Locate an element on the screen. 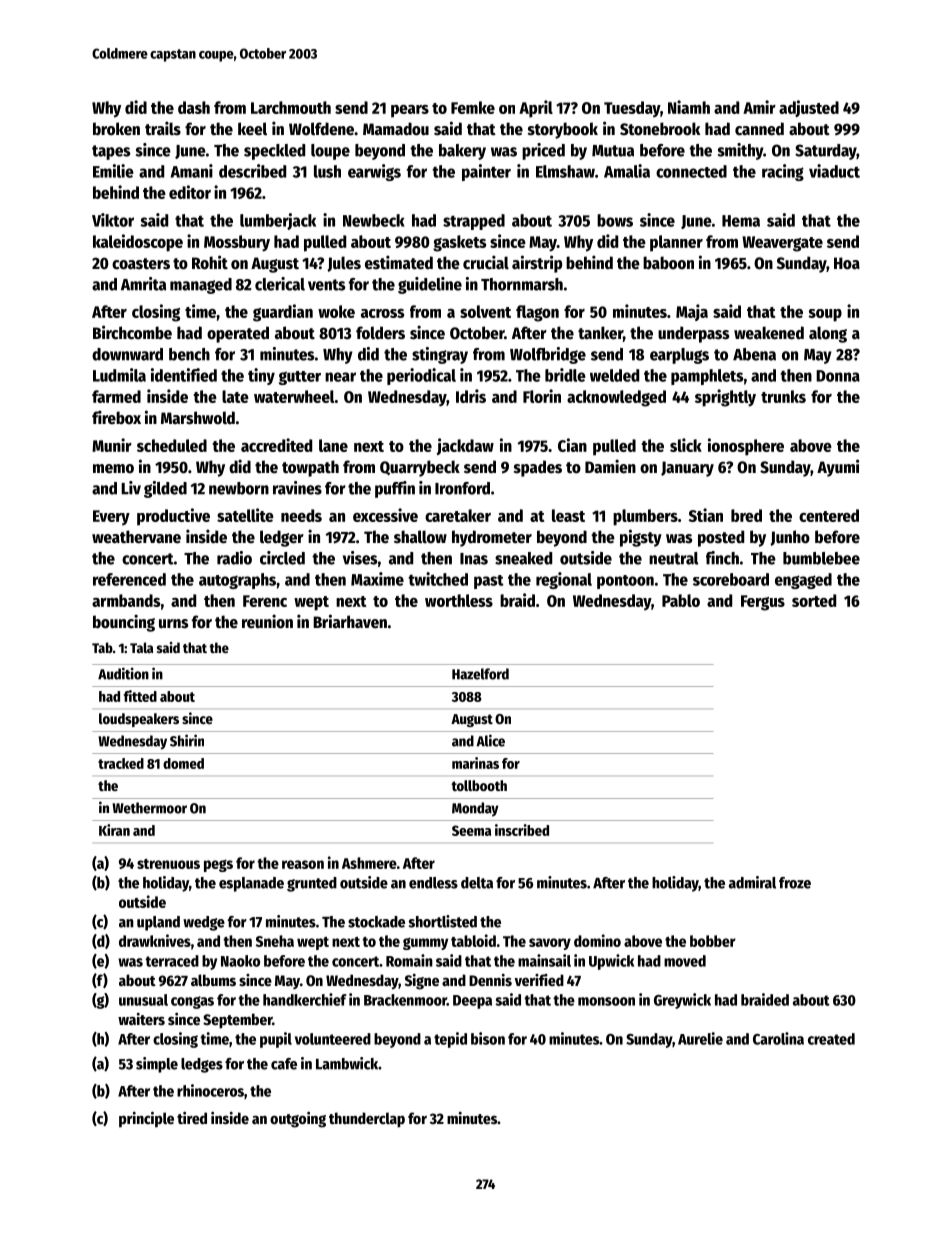  Munir is located at coordinates (112, 445).
